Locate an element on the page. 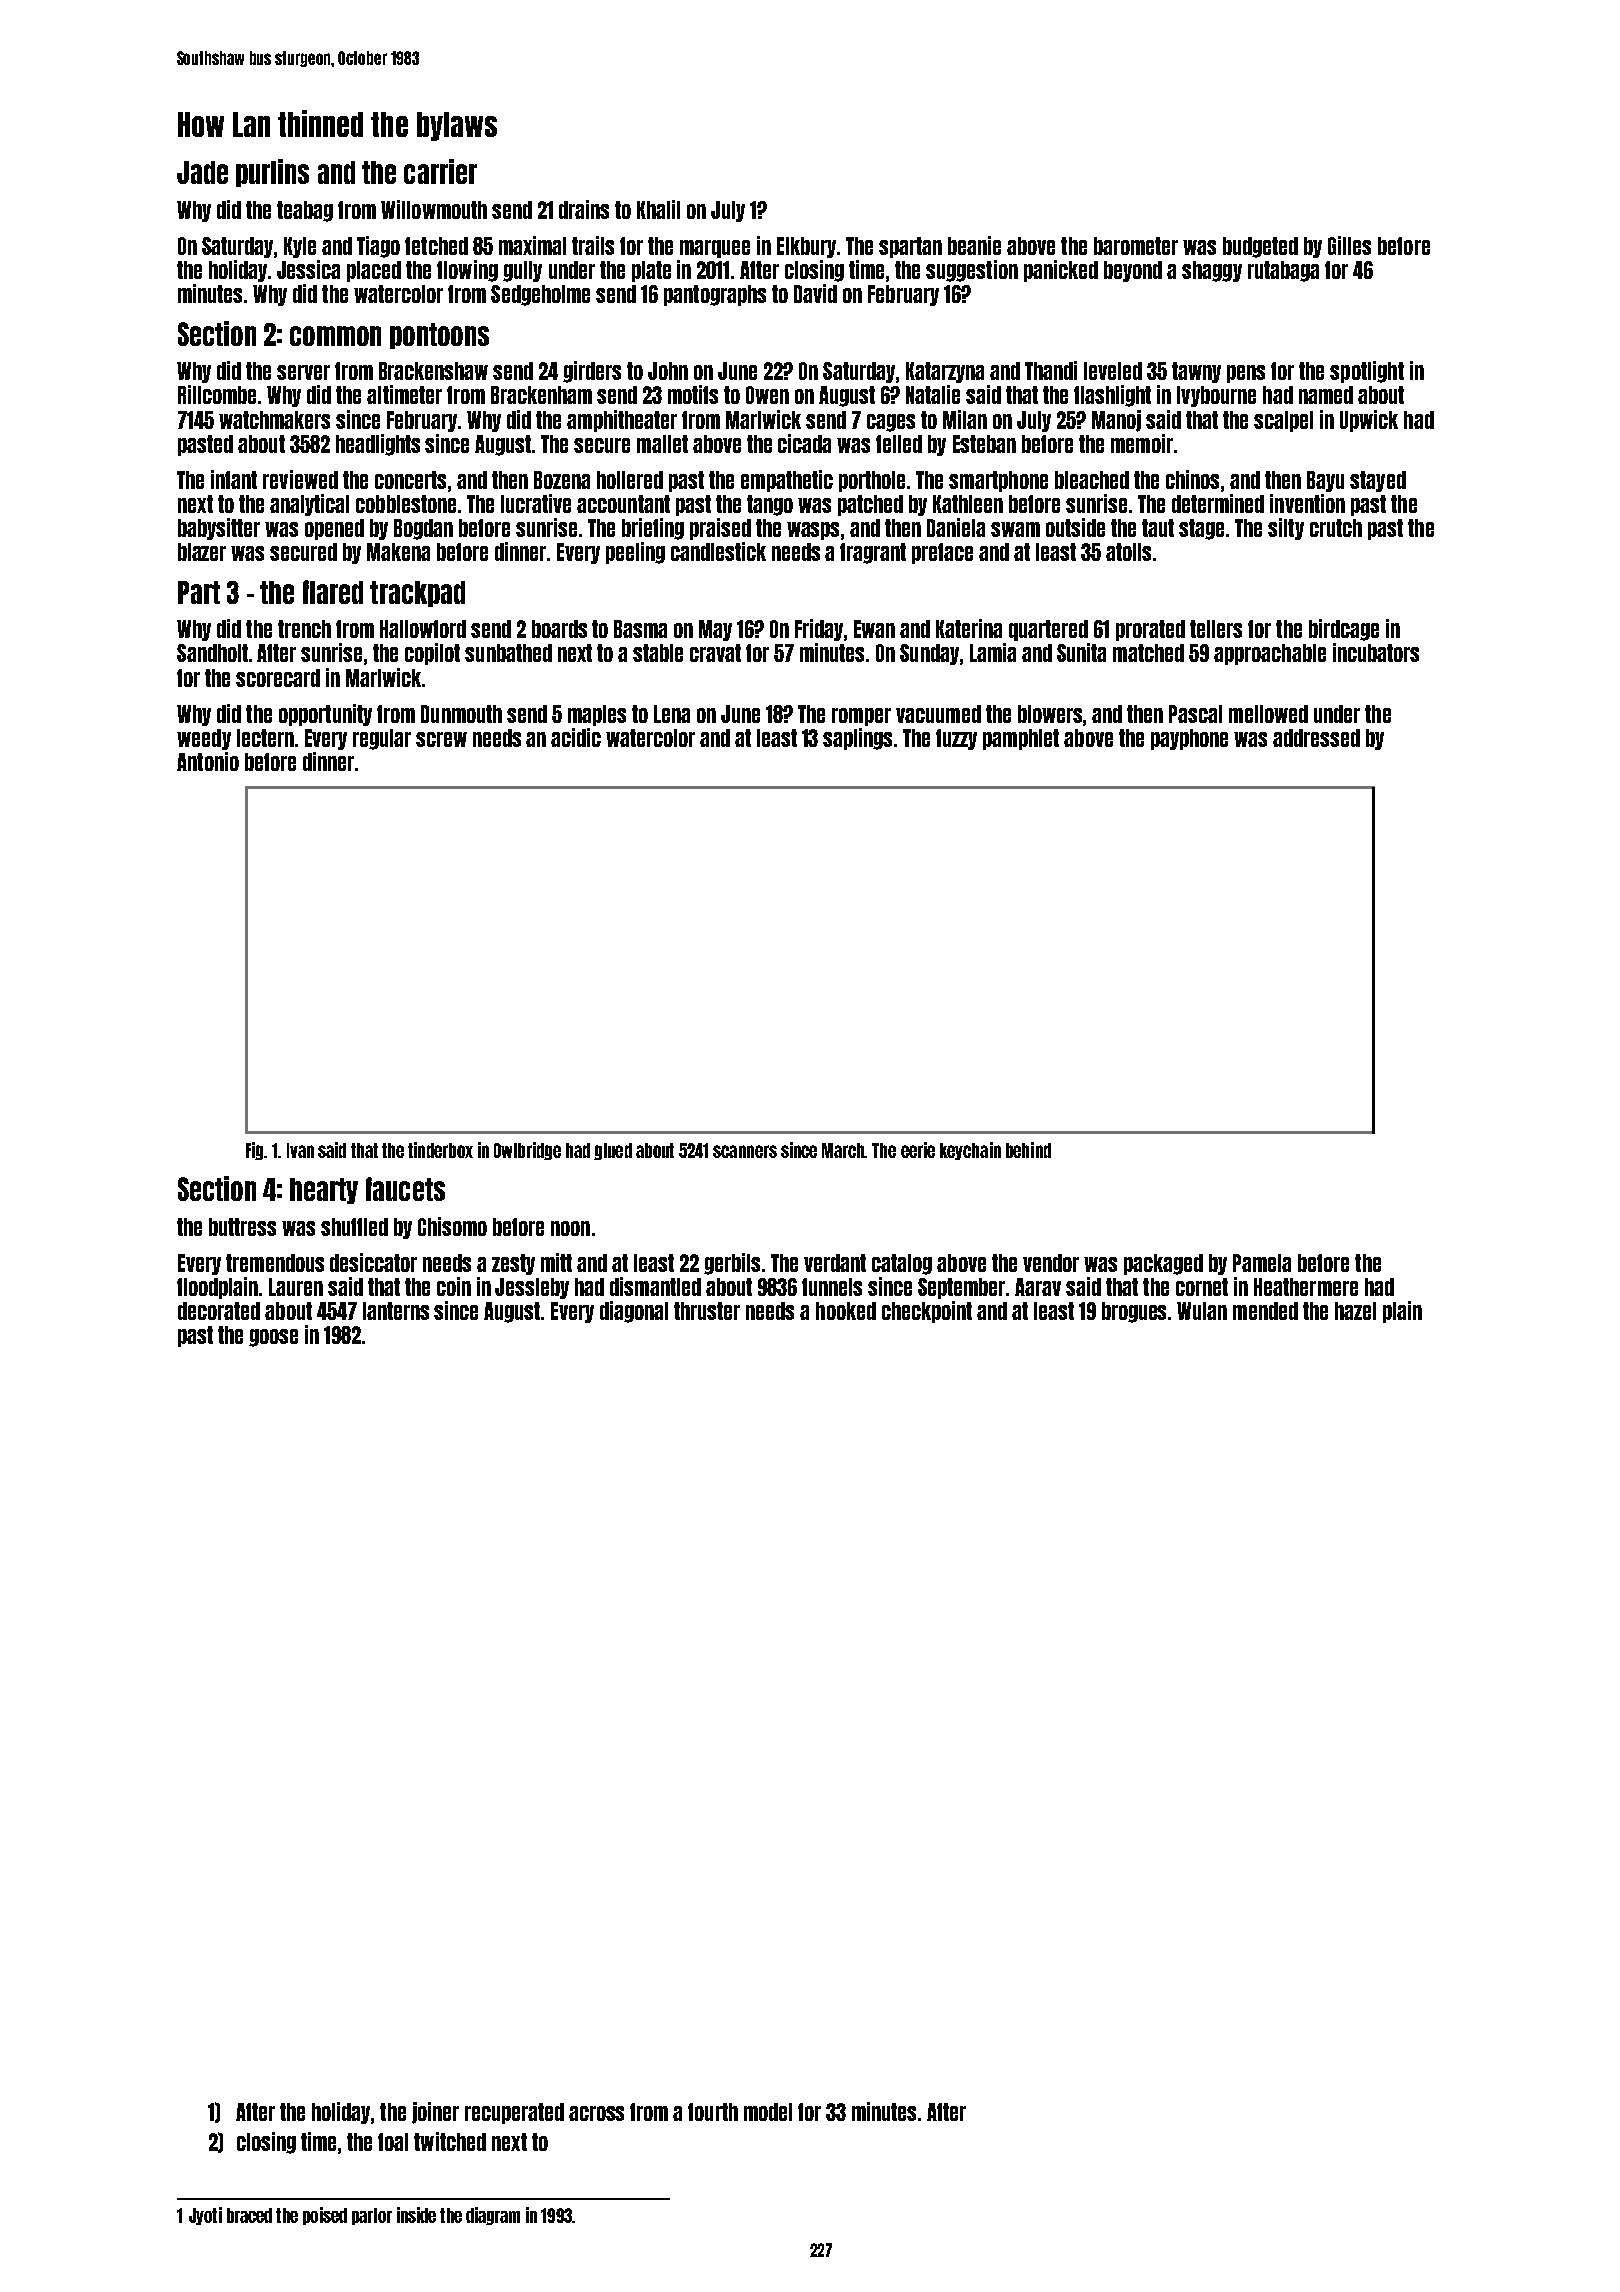 The width and height of the page is (1620, 2292). Rillcombe is located at coordinates (217, 394).
